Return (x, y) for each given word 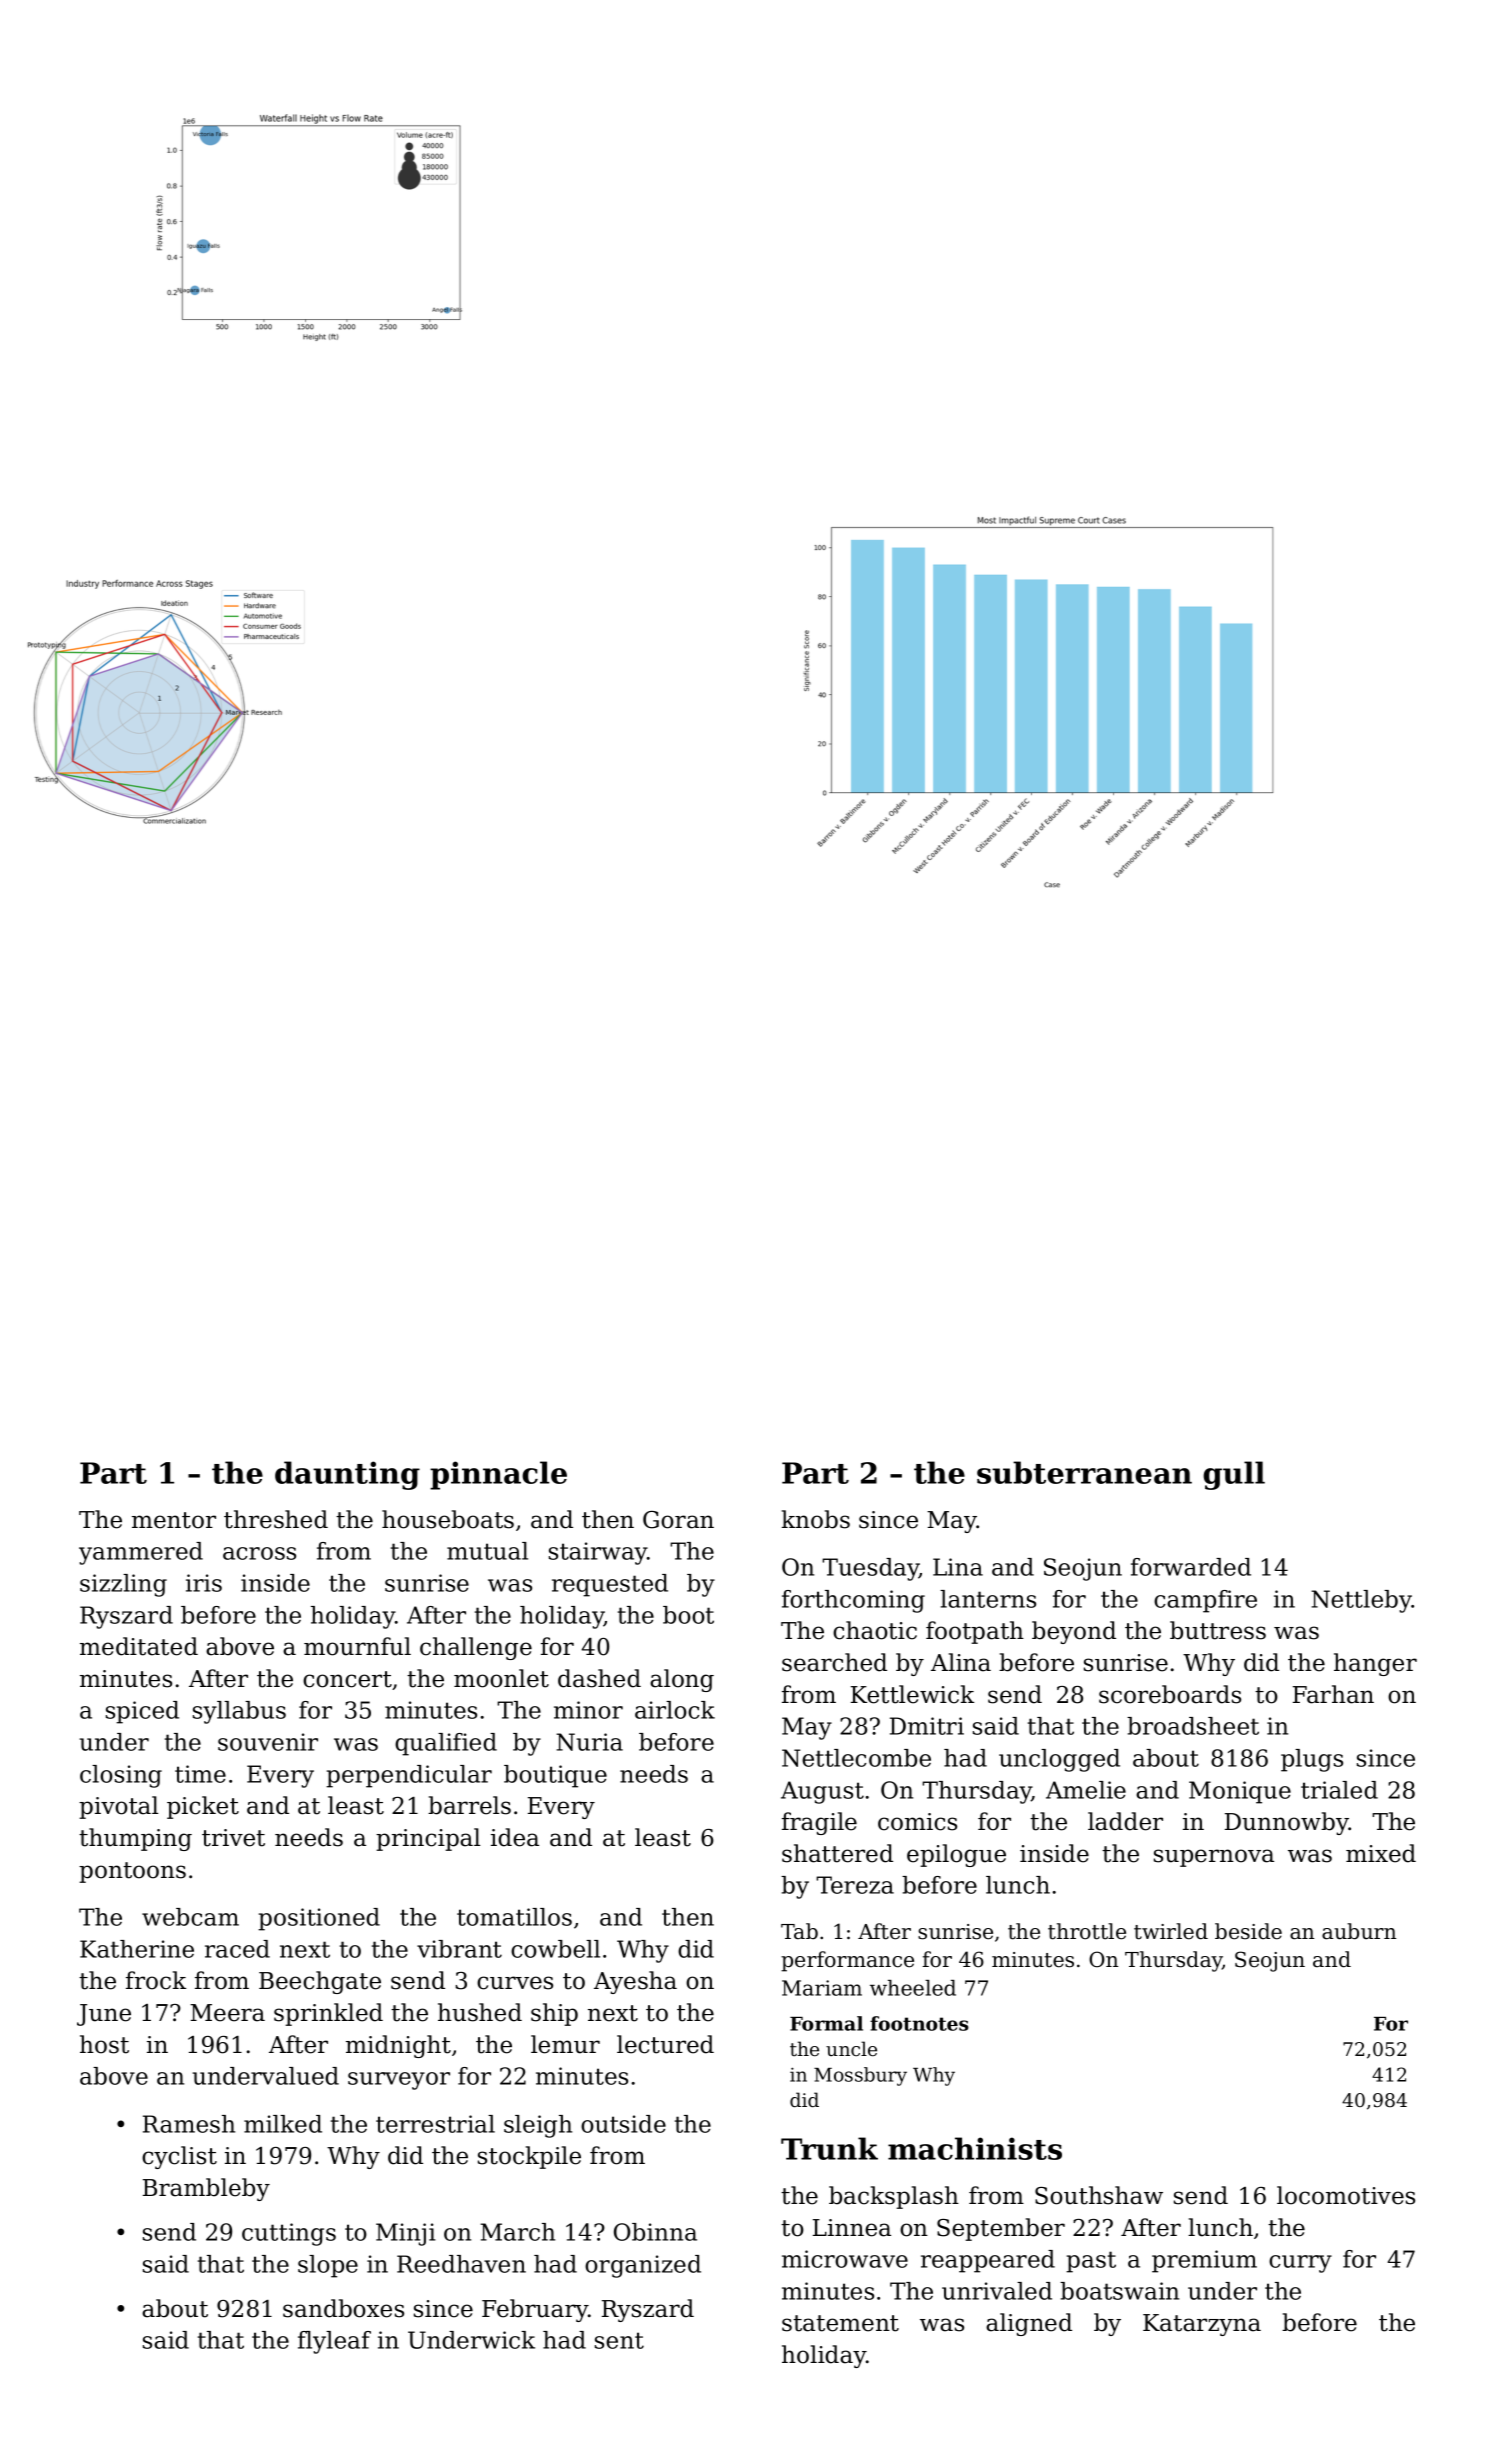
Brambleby (206, 2189)
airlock (675, 1710)
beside (1248, 1931)
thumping (135, 1839)
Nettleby (1361, 1601)
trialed (1339, 1790)
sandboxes (343, 2308)
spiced (142, 1712)
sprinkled (328, 2014)
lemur (565, 2044)
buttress (1218, 1630)
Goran (678, 1520)
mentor (174, 1520)
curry (1300, 2264)
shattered (837, 1853)
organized (643, 2266)
